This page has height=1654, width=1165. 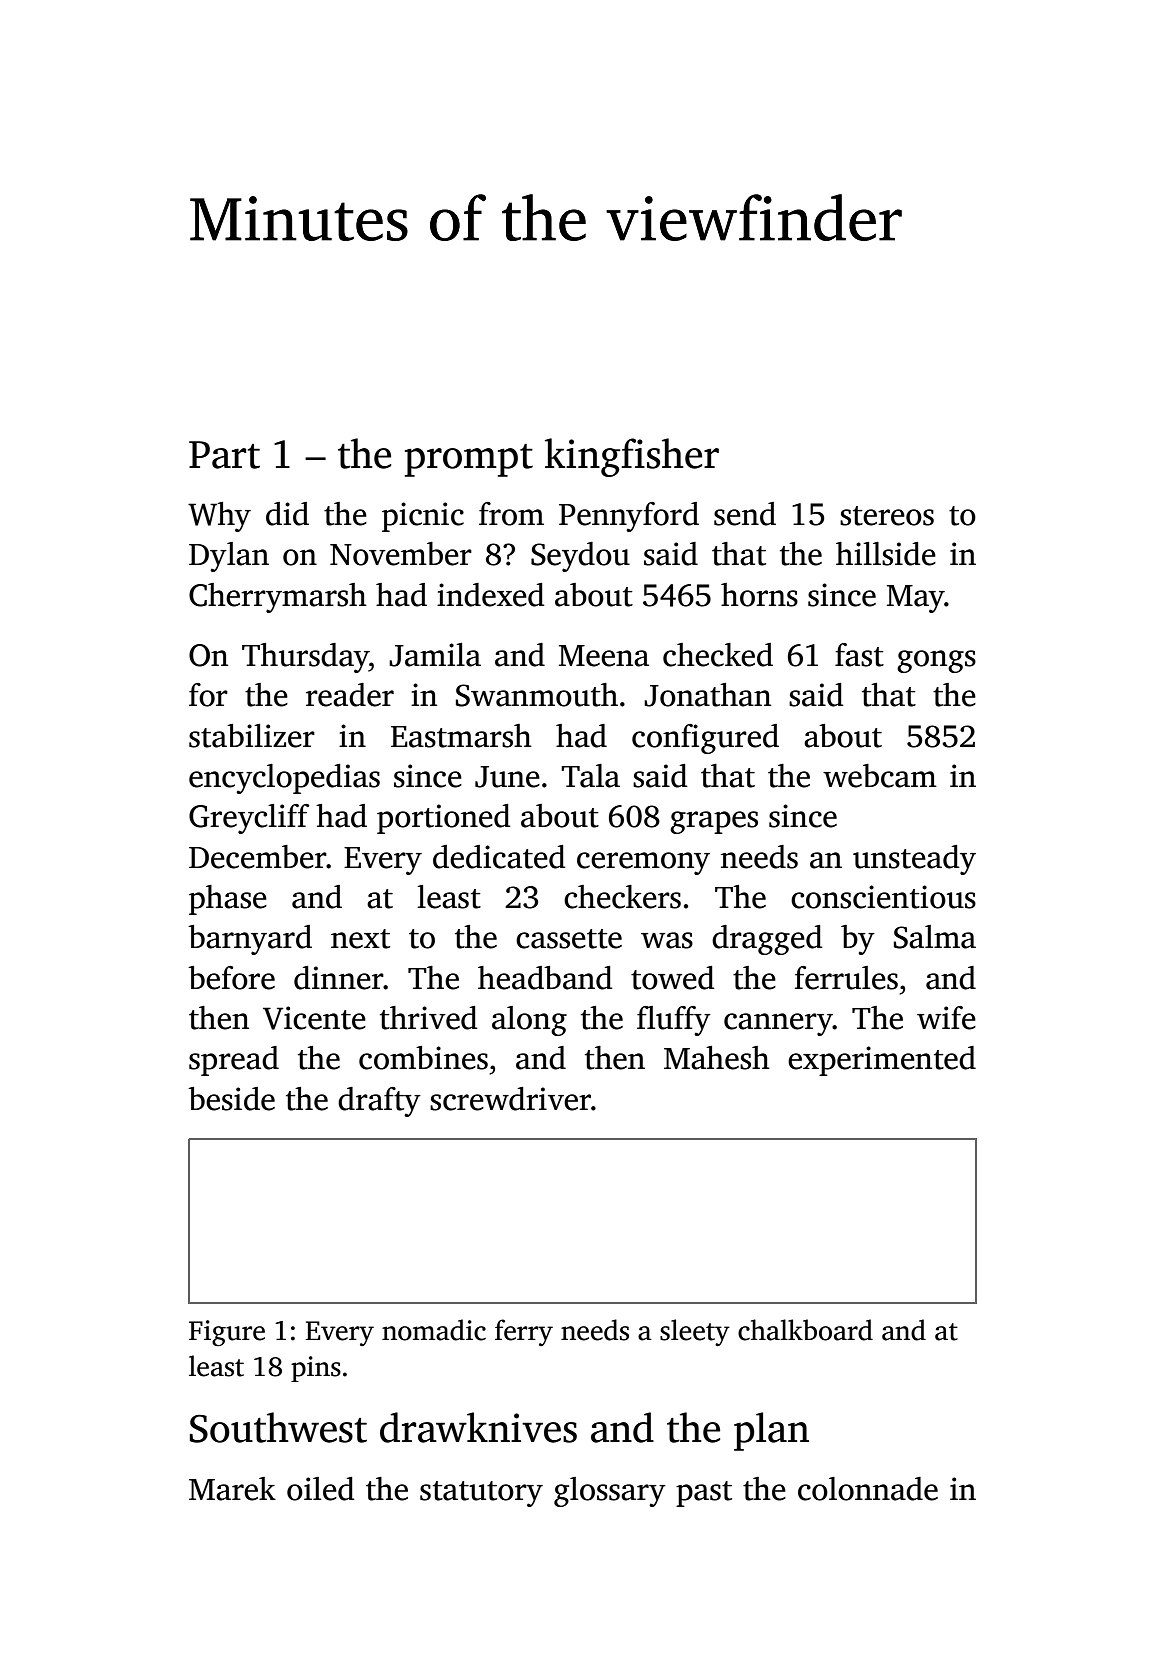 What do you see at coordinates (590, 776) in the page?
I see `Tala` at bounding box center [590, 776].
